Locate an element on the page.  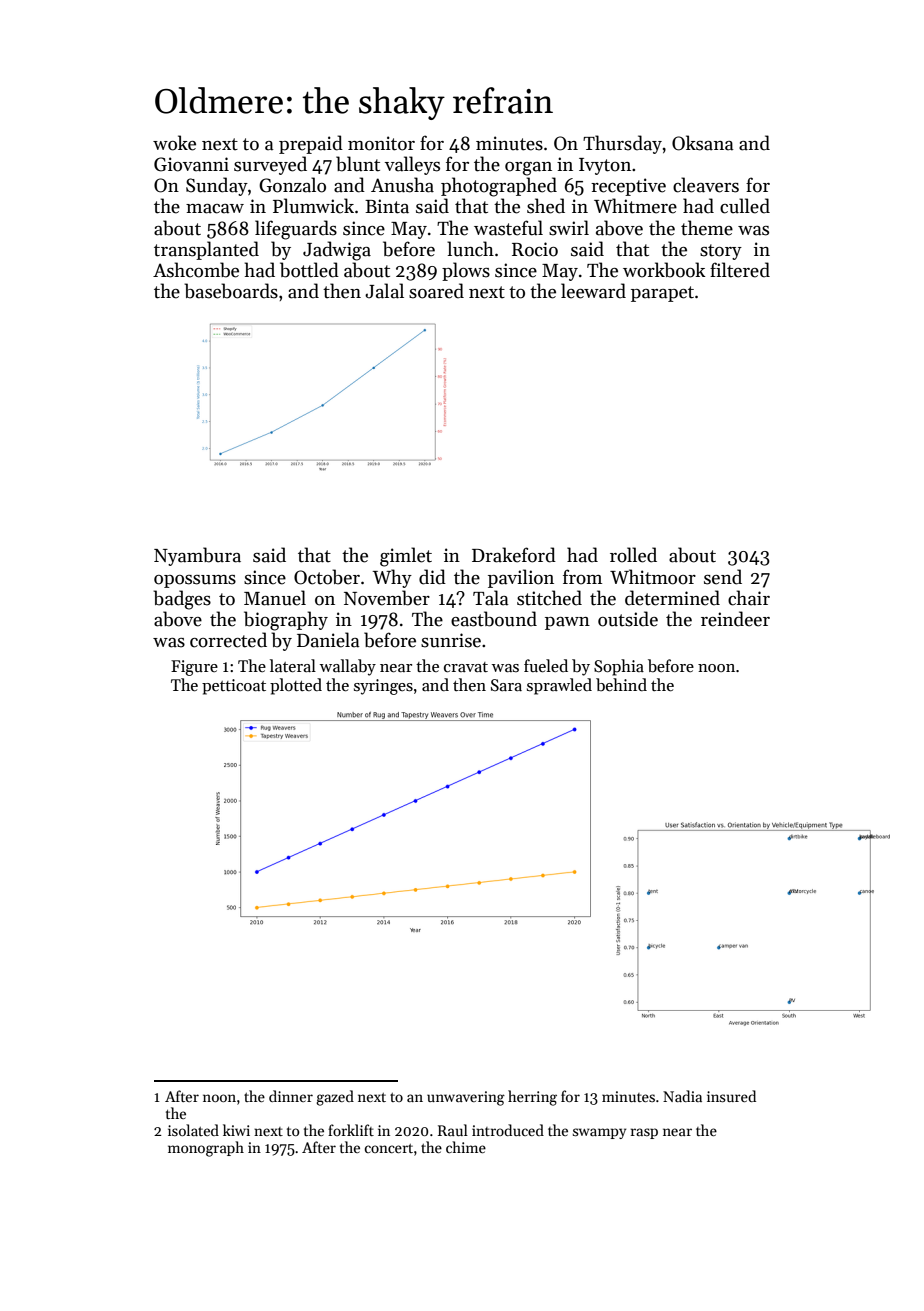
petticoat is located at coordinates (234, 687).
